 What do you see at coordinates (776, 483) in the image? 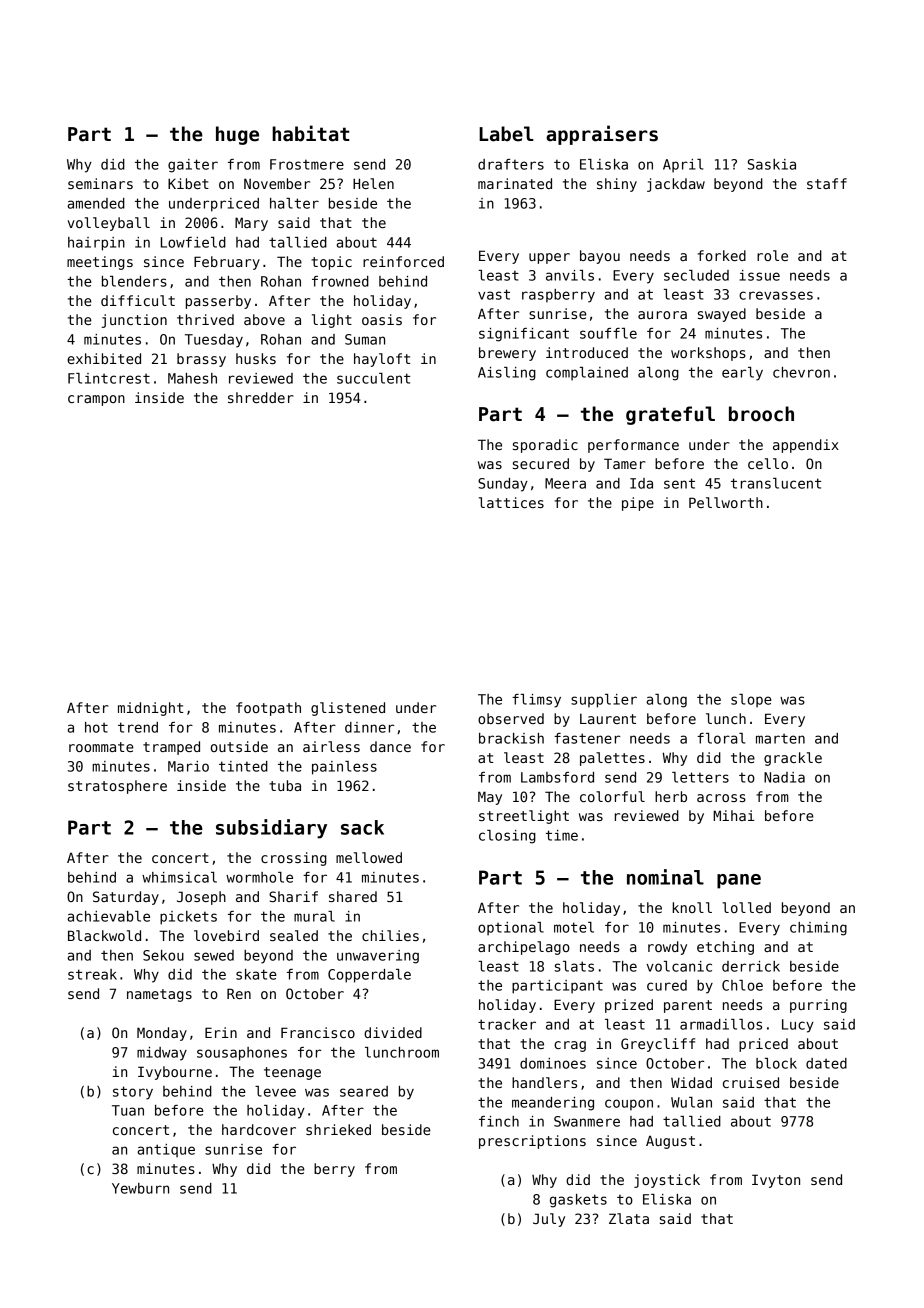
I see `translucent` at bounding box center [776, 483].
